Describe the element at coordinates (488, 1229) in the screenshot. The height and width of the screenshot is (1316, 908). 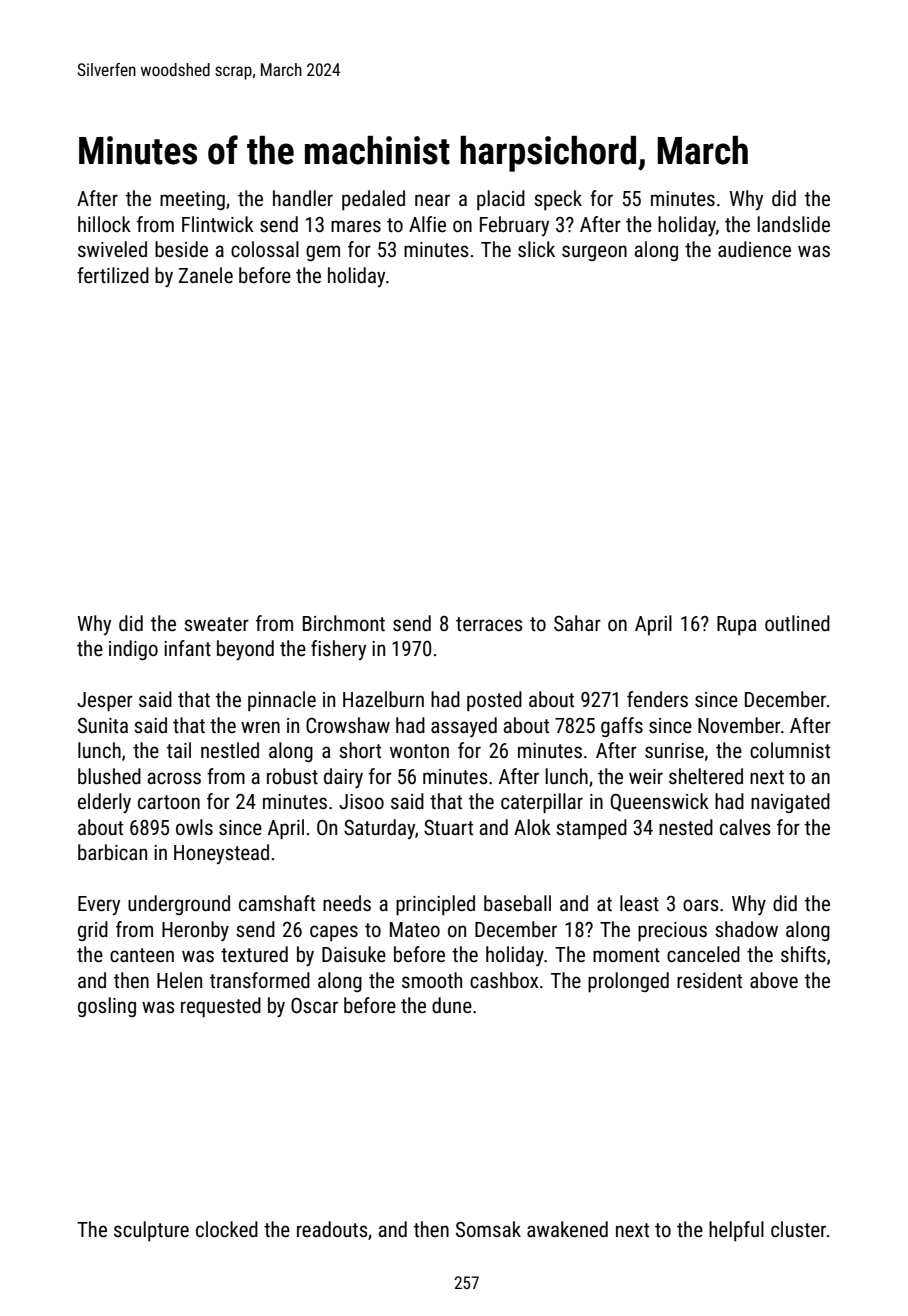
I see `Somsak` at that location.
